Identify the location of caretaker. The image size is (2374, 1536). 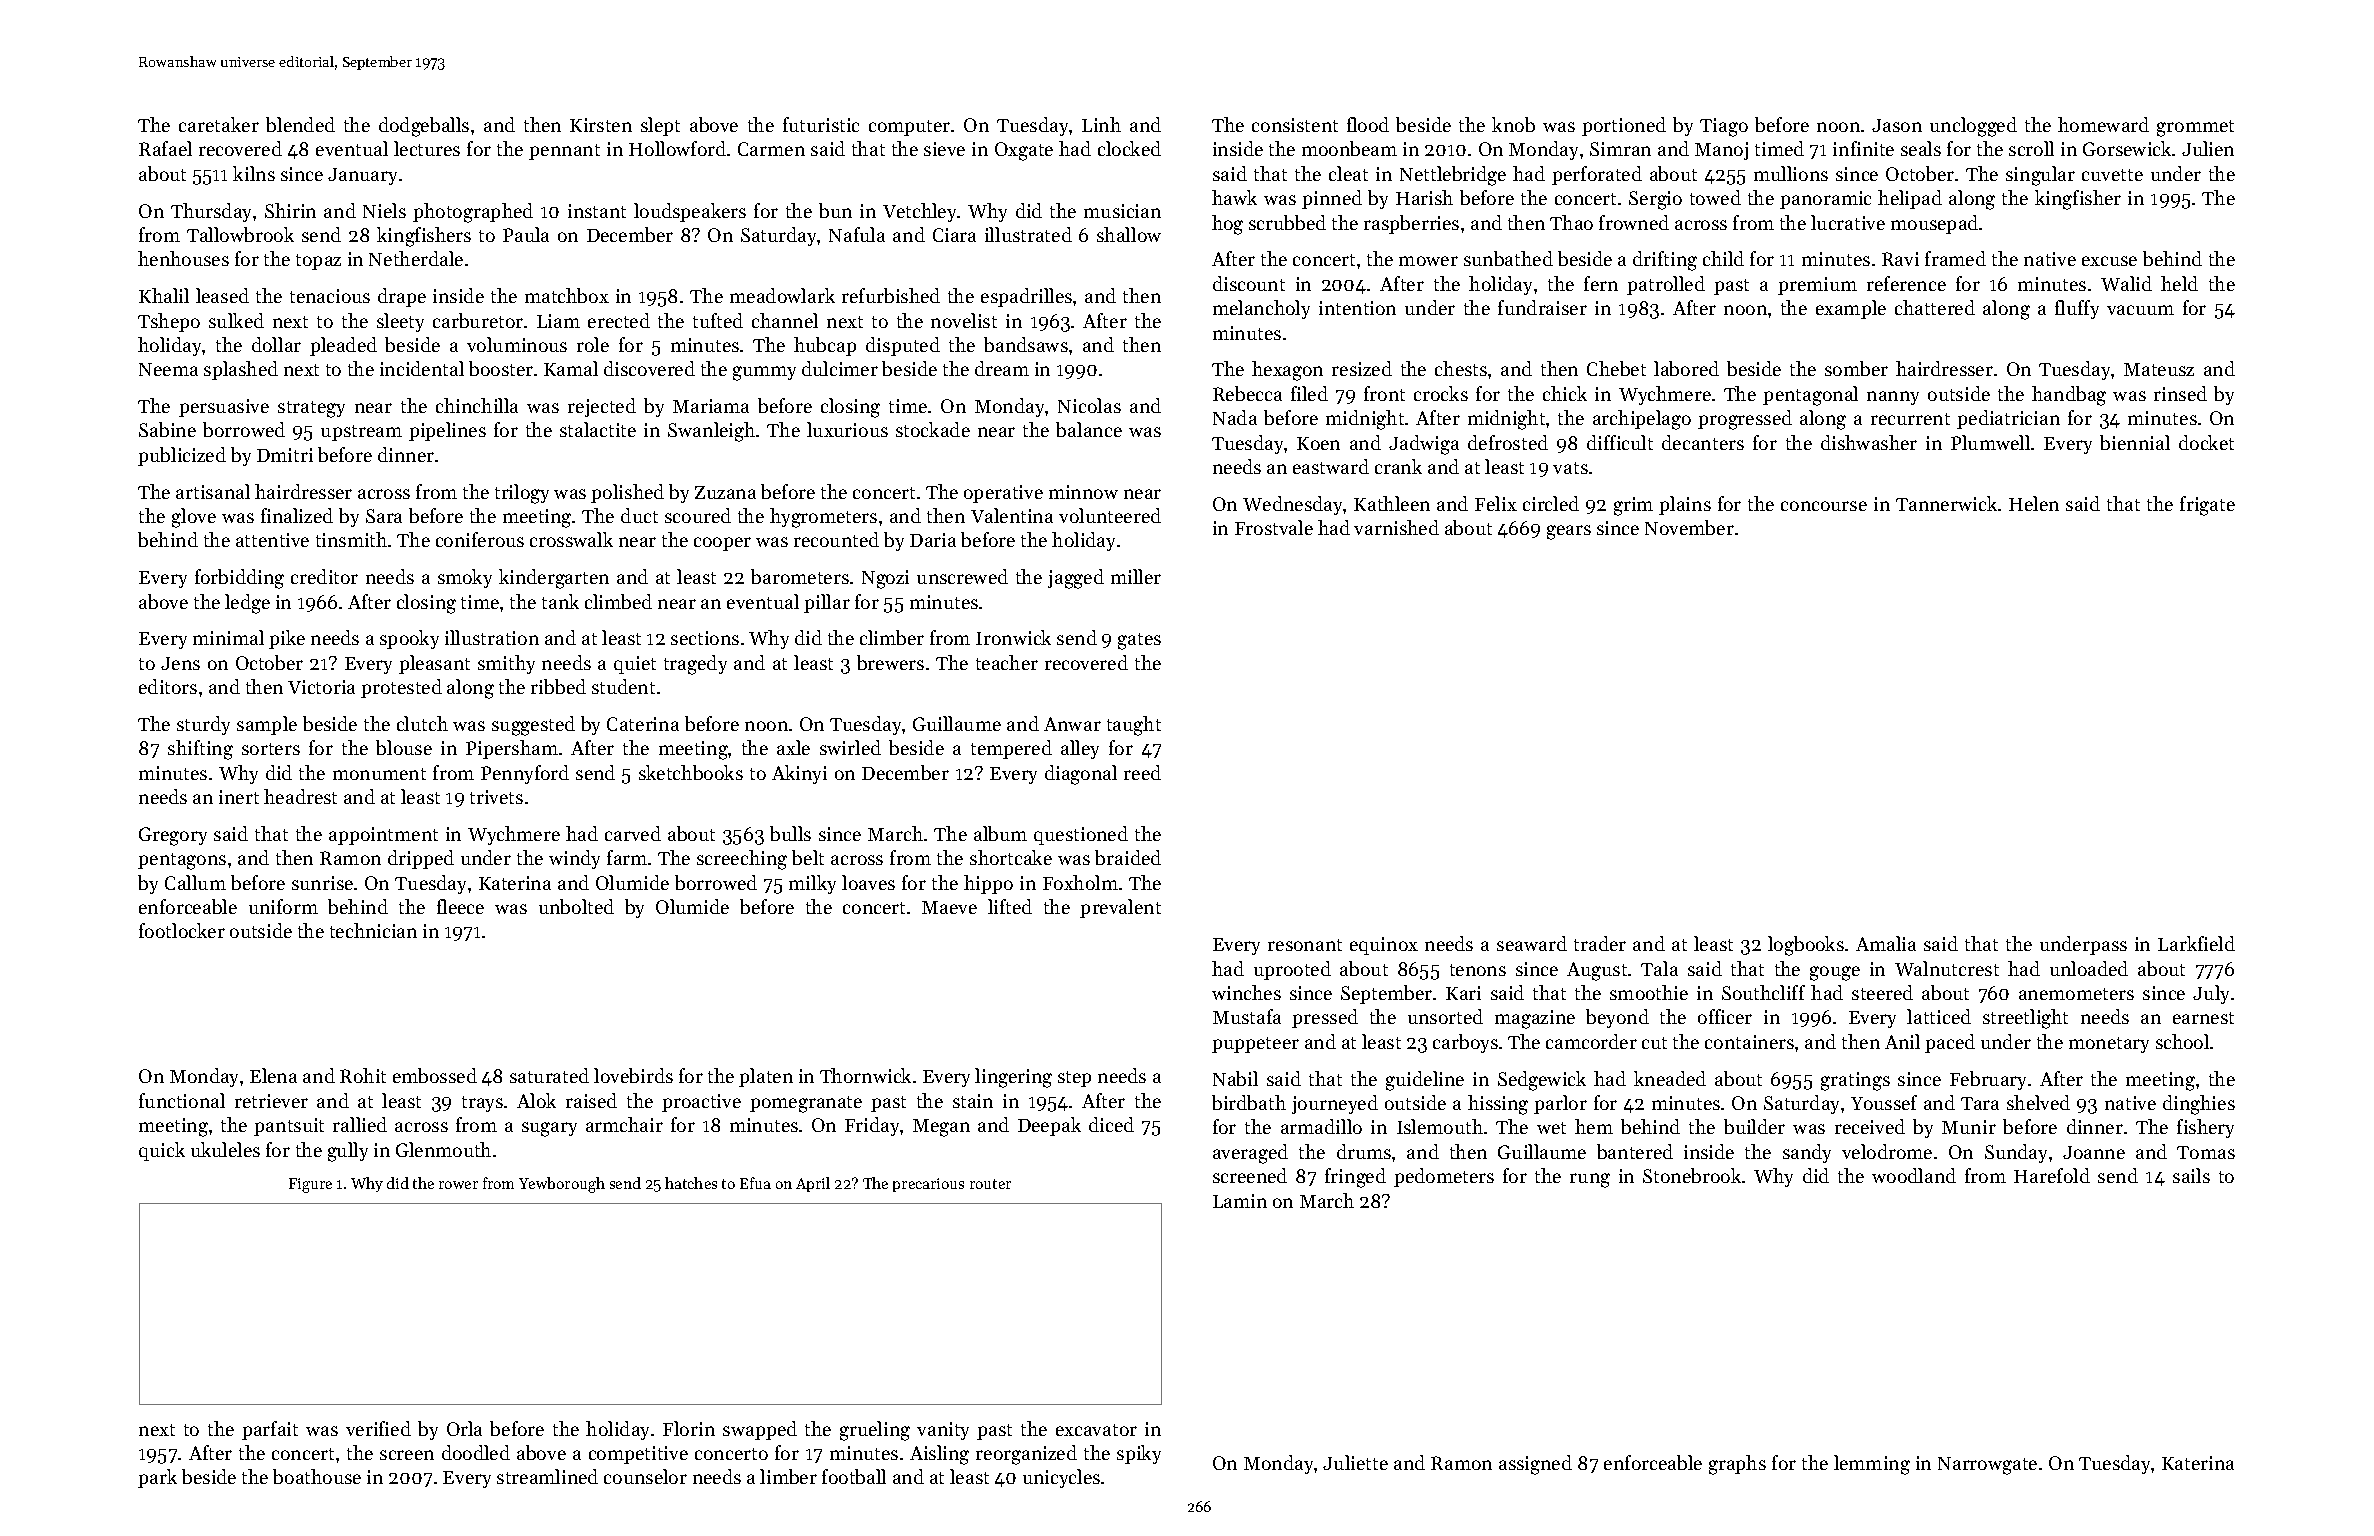
(219, 124).
